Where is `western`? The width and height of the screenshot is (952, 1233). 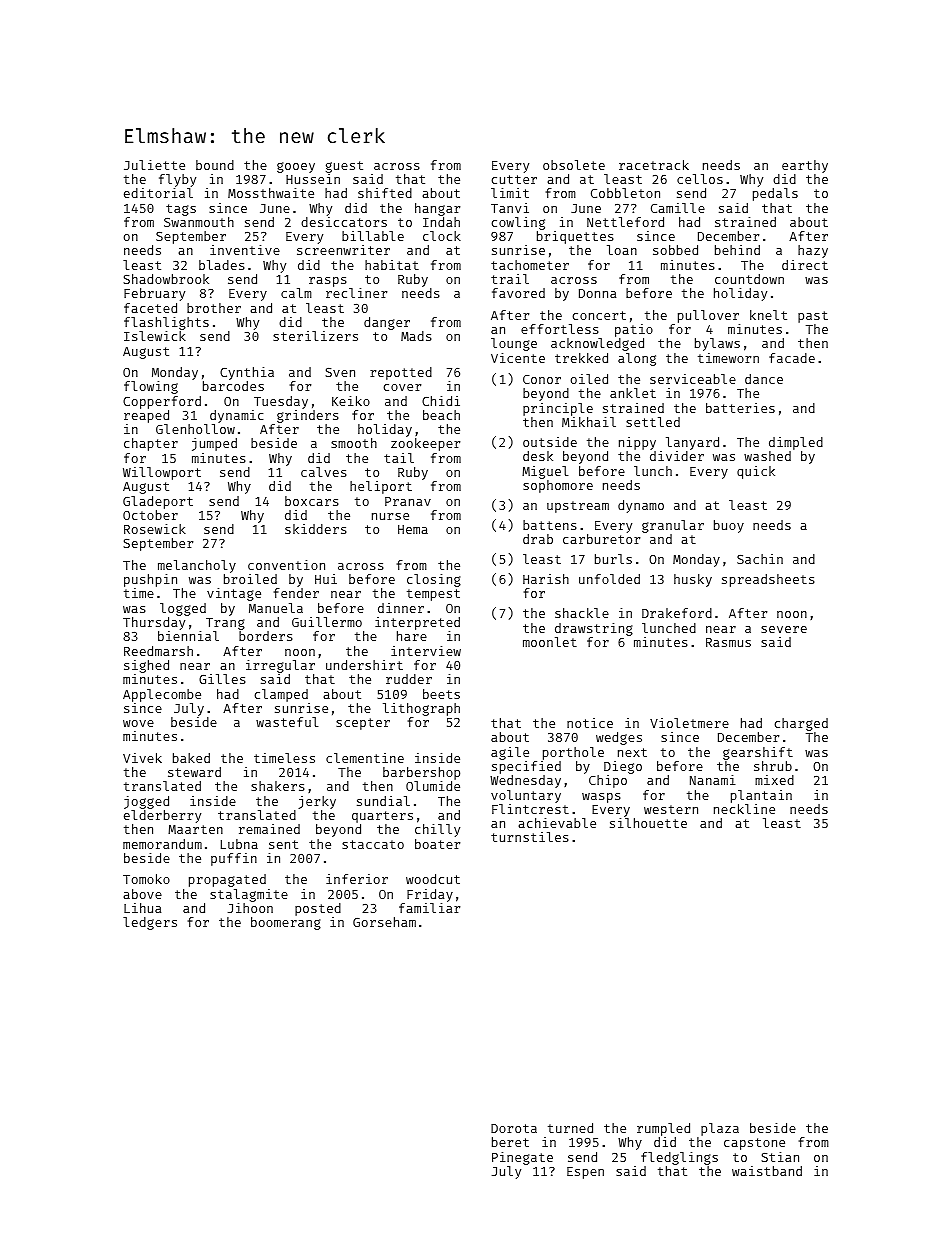 western is located at coordinates (671, 809).
